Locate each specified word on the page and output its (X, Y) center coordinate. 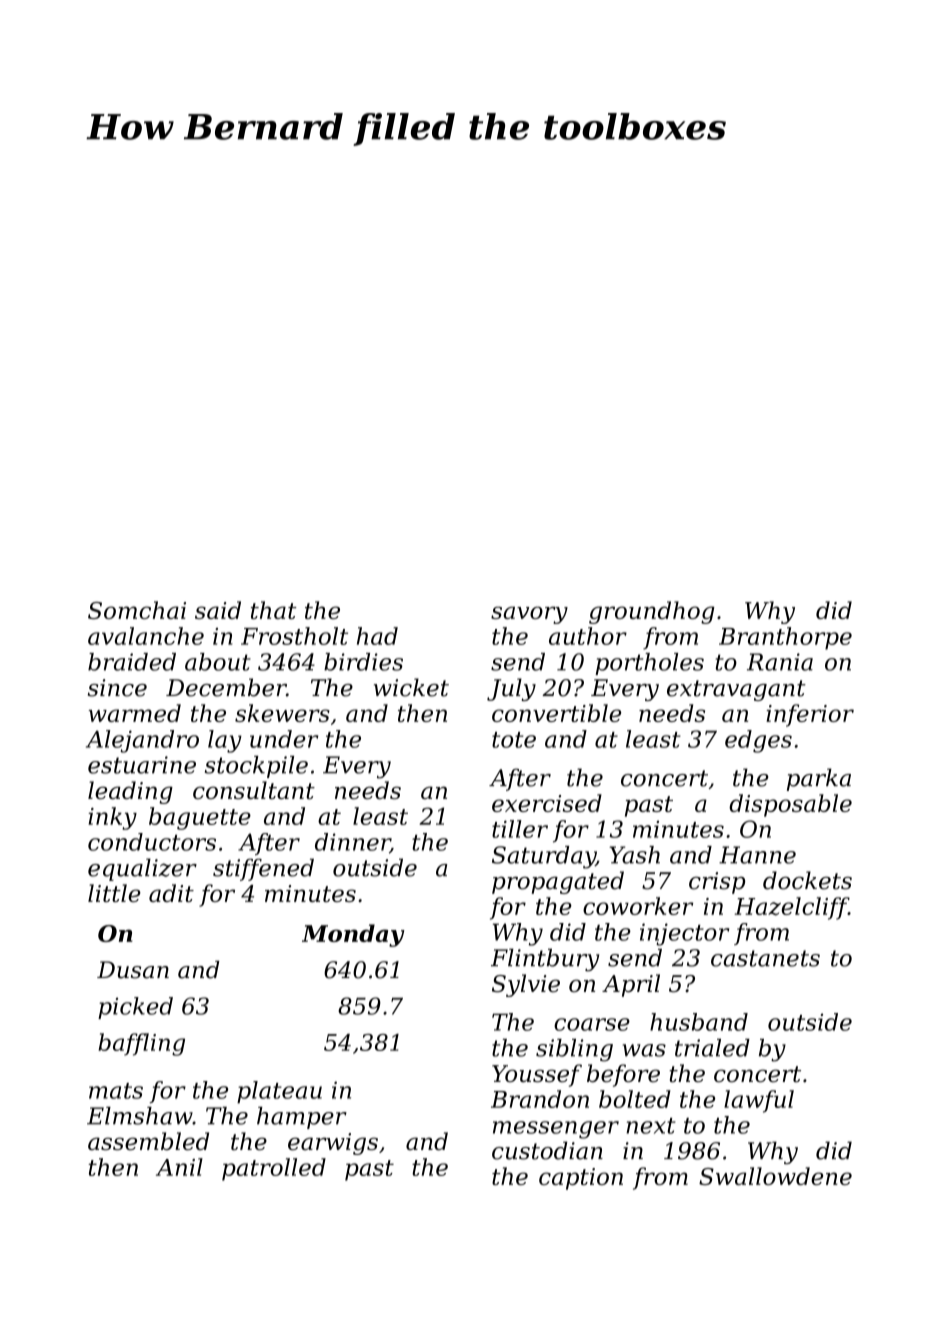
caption (581, 1179)
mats (116, 1091)
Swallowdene (775, 1176)
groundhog (652, 612)
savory (529, 615)
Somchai (137, 610)
